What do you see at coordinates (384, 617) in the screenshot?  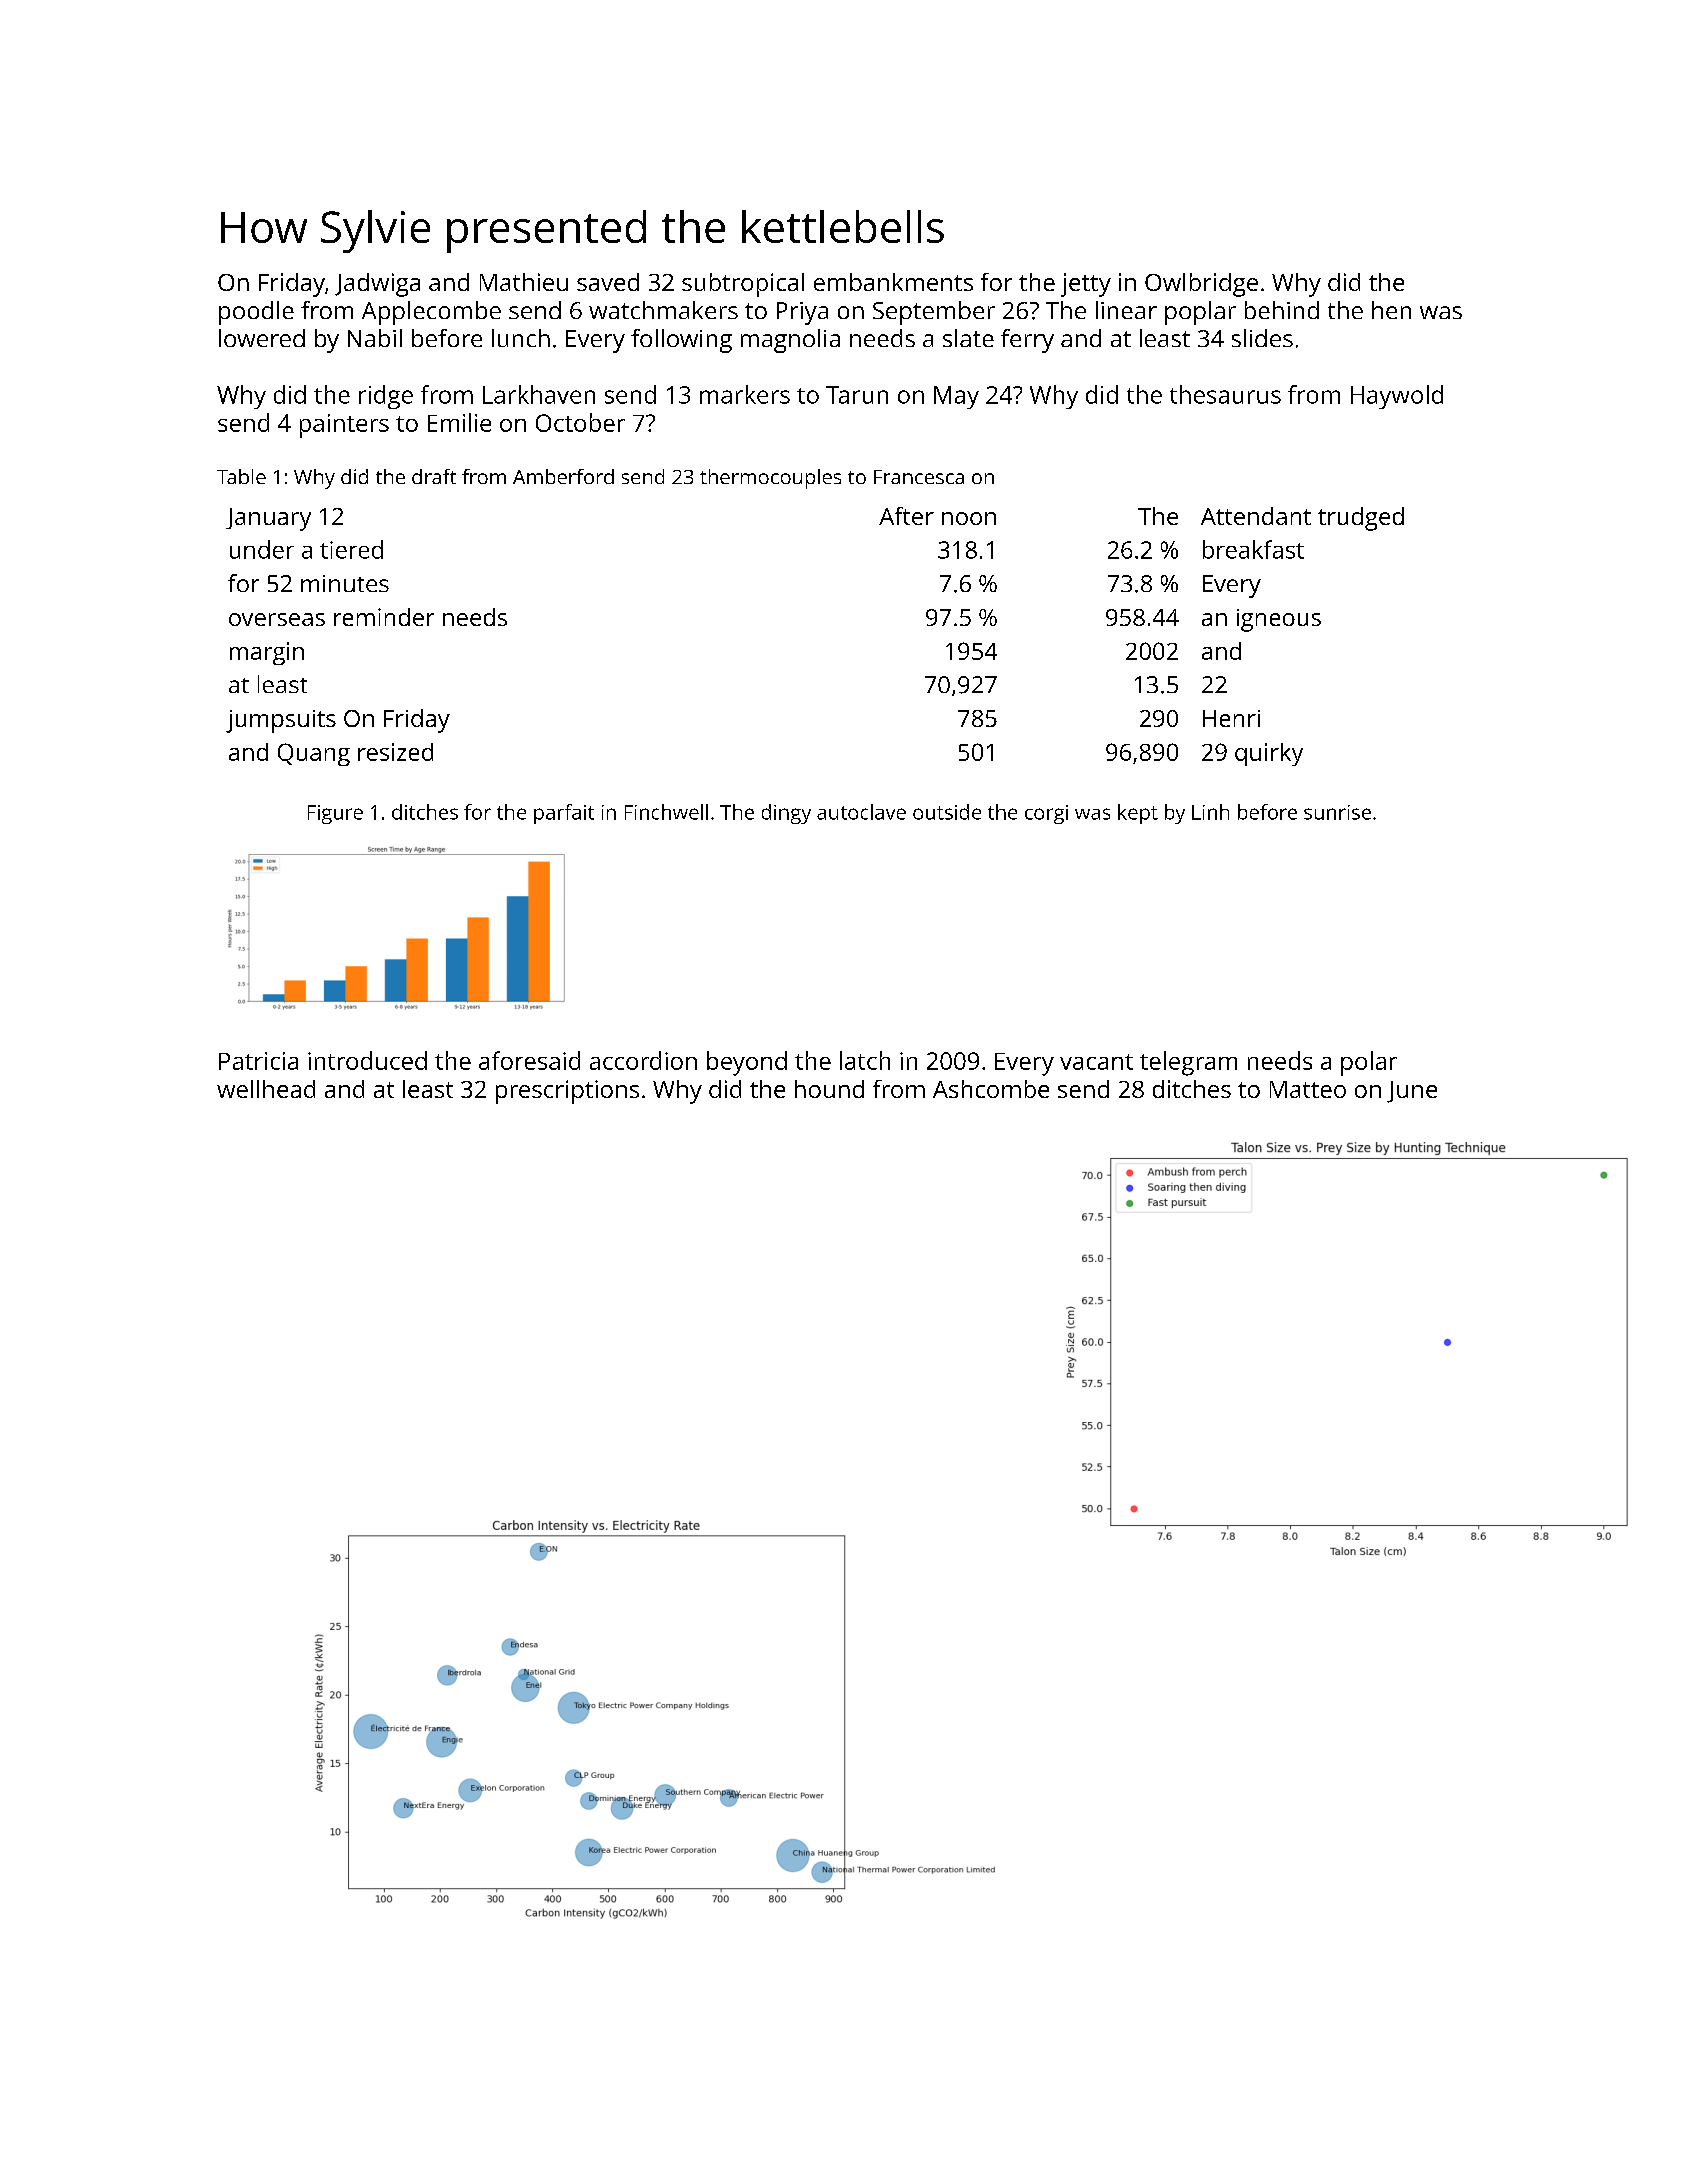 I see `reminder` at bounding box center [384, 617].
